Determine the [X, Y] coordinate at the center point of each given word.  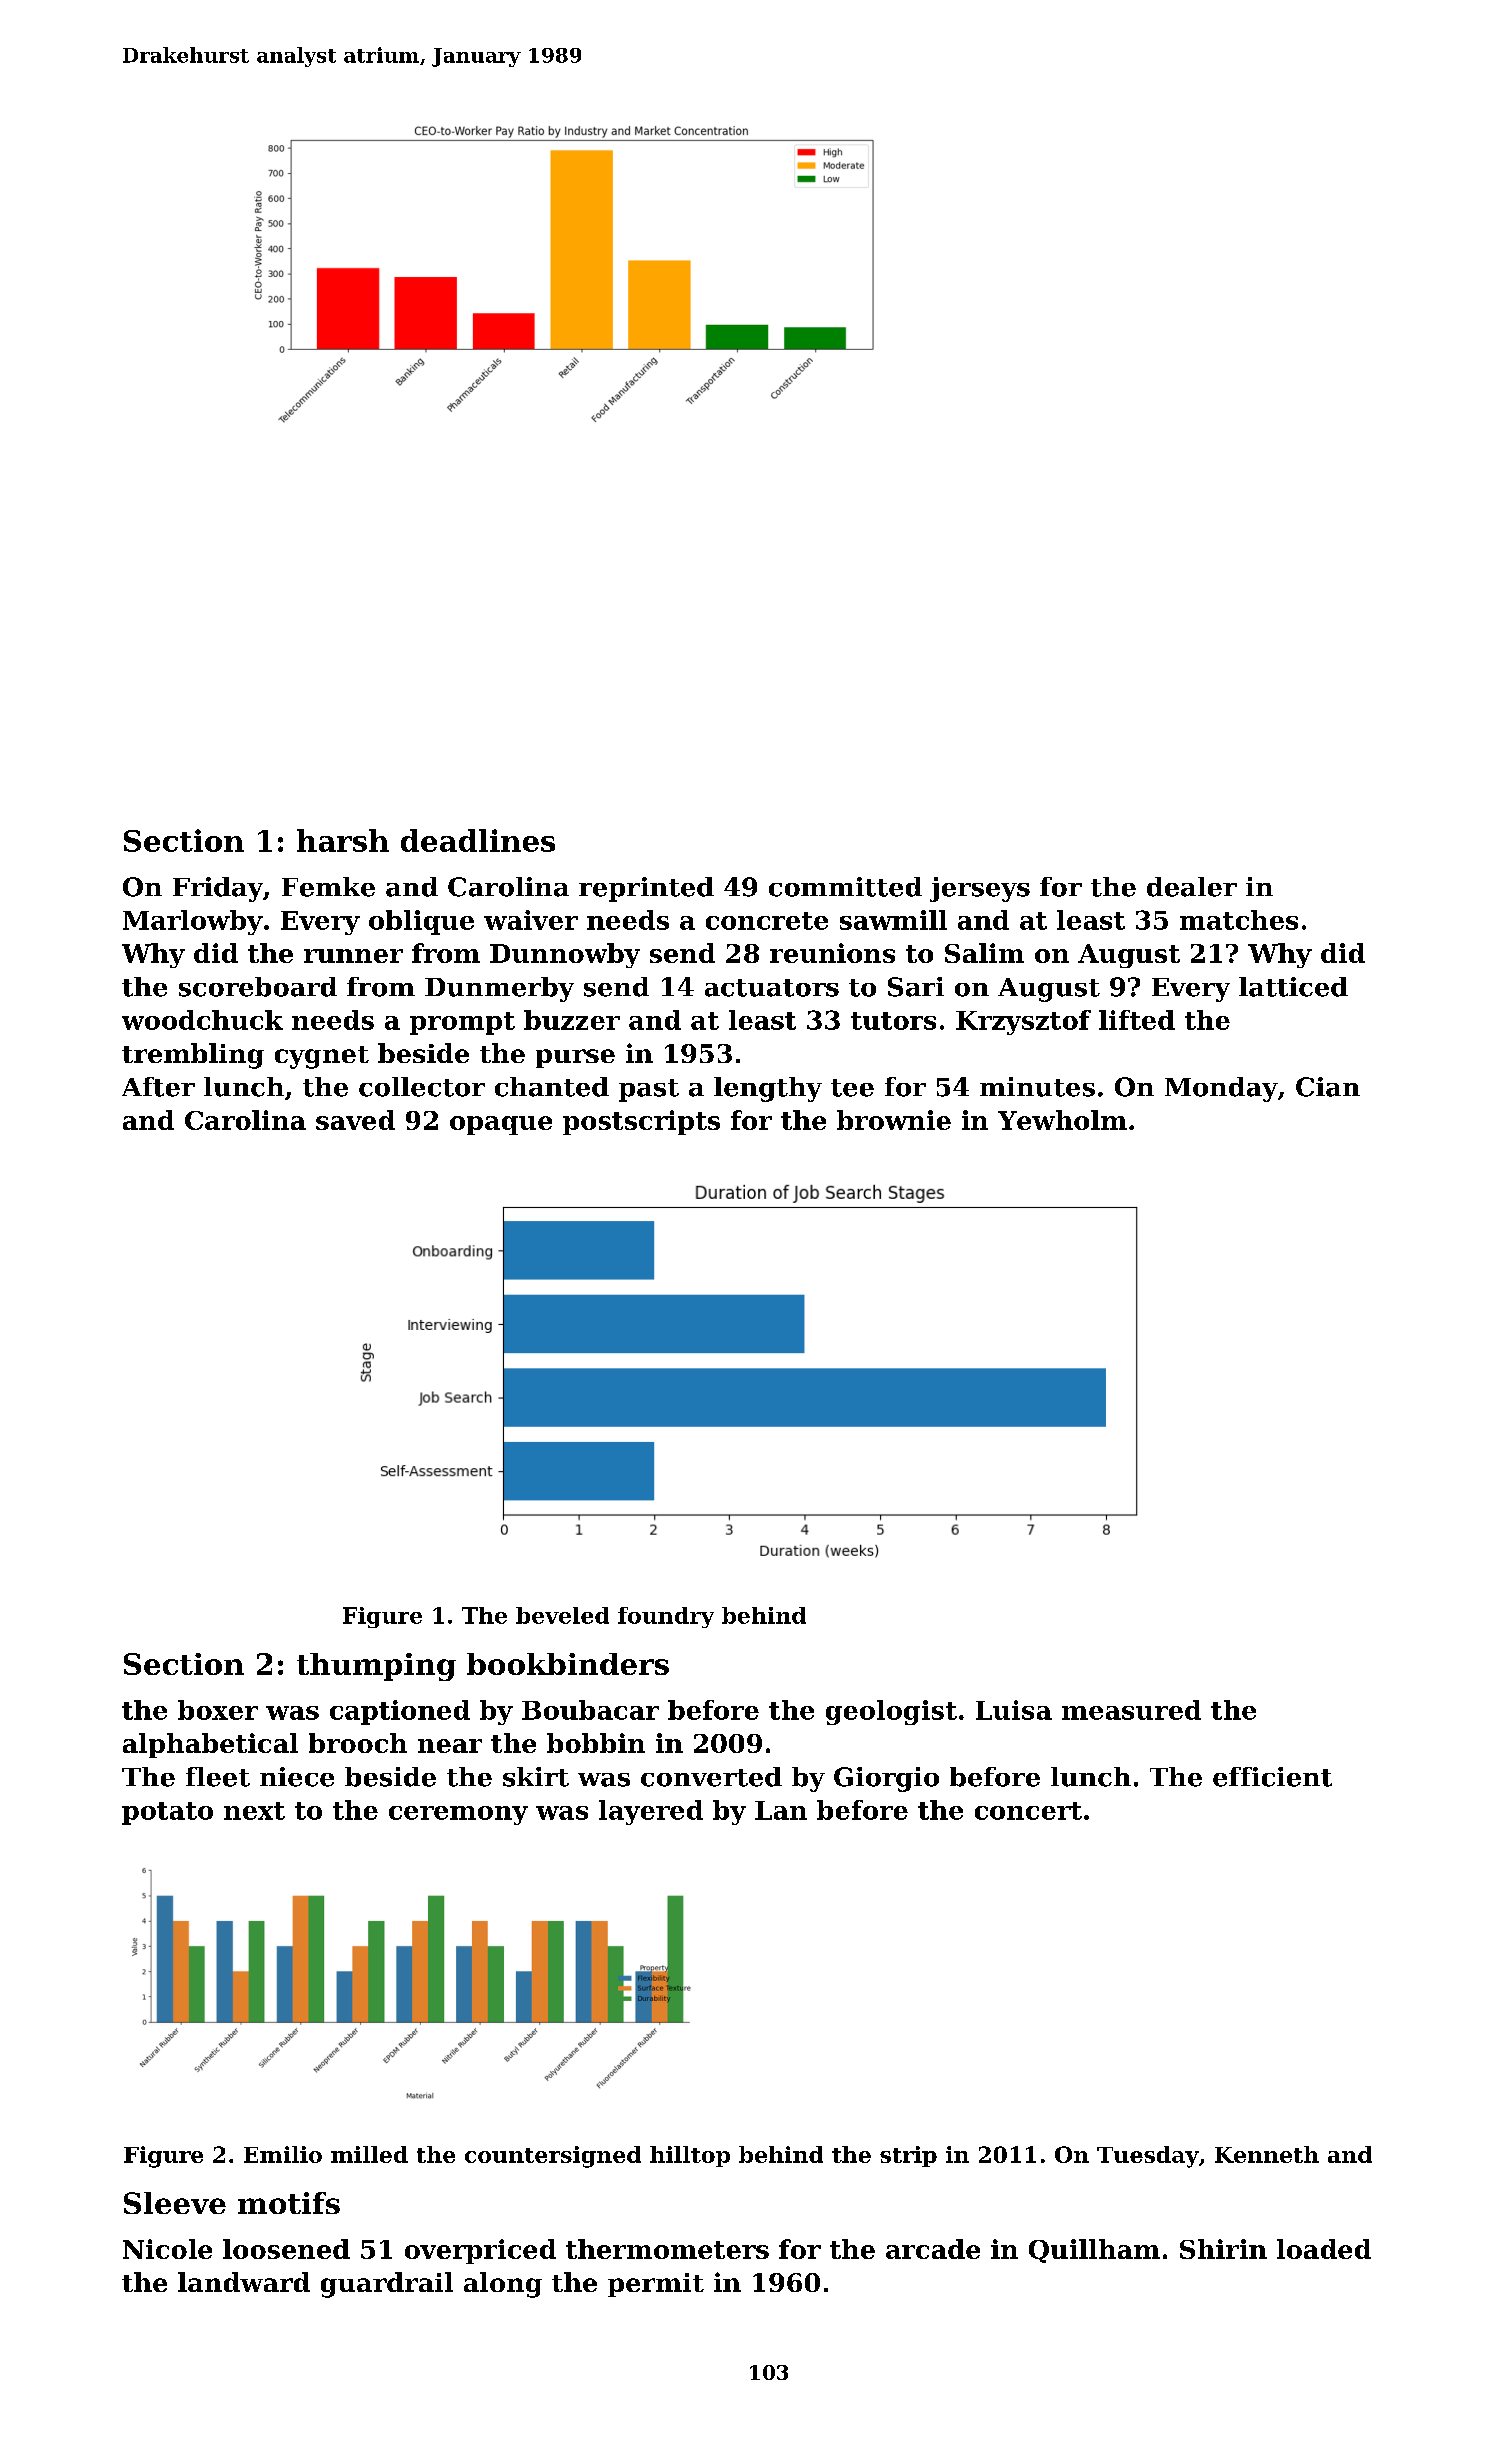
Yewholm [1062, 1120]
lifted [1137, 1020]
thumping [376, 1667]
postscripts [641, 1122]
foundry [666, 1617]
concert [1028, 1811]
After [158, 1087]
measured [1131, 1710]
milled [369, 2154]
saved [355, 1120]
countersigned [553, 2157]
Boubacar [590, 1710]
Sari [916, 987]
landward [244, 2282]
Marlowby [193, 922]
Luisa [1014, 1710]
